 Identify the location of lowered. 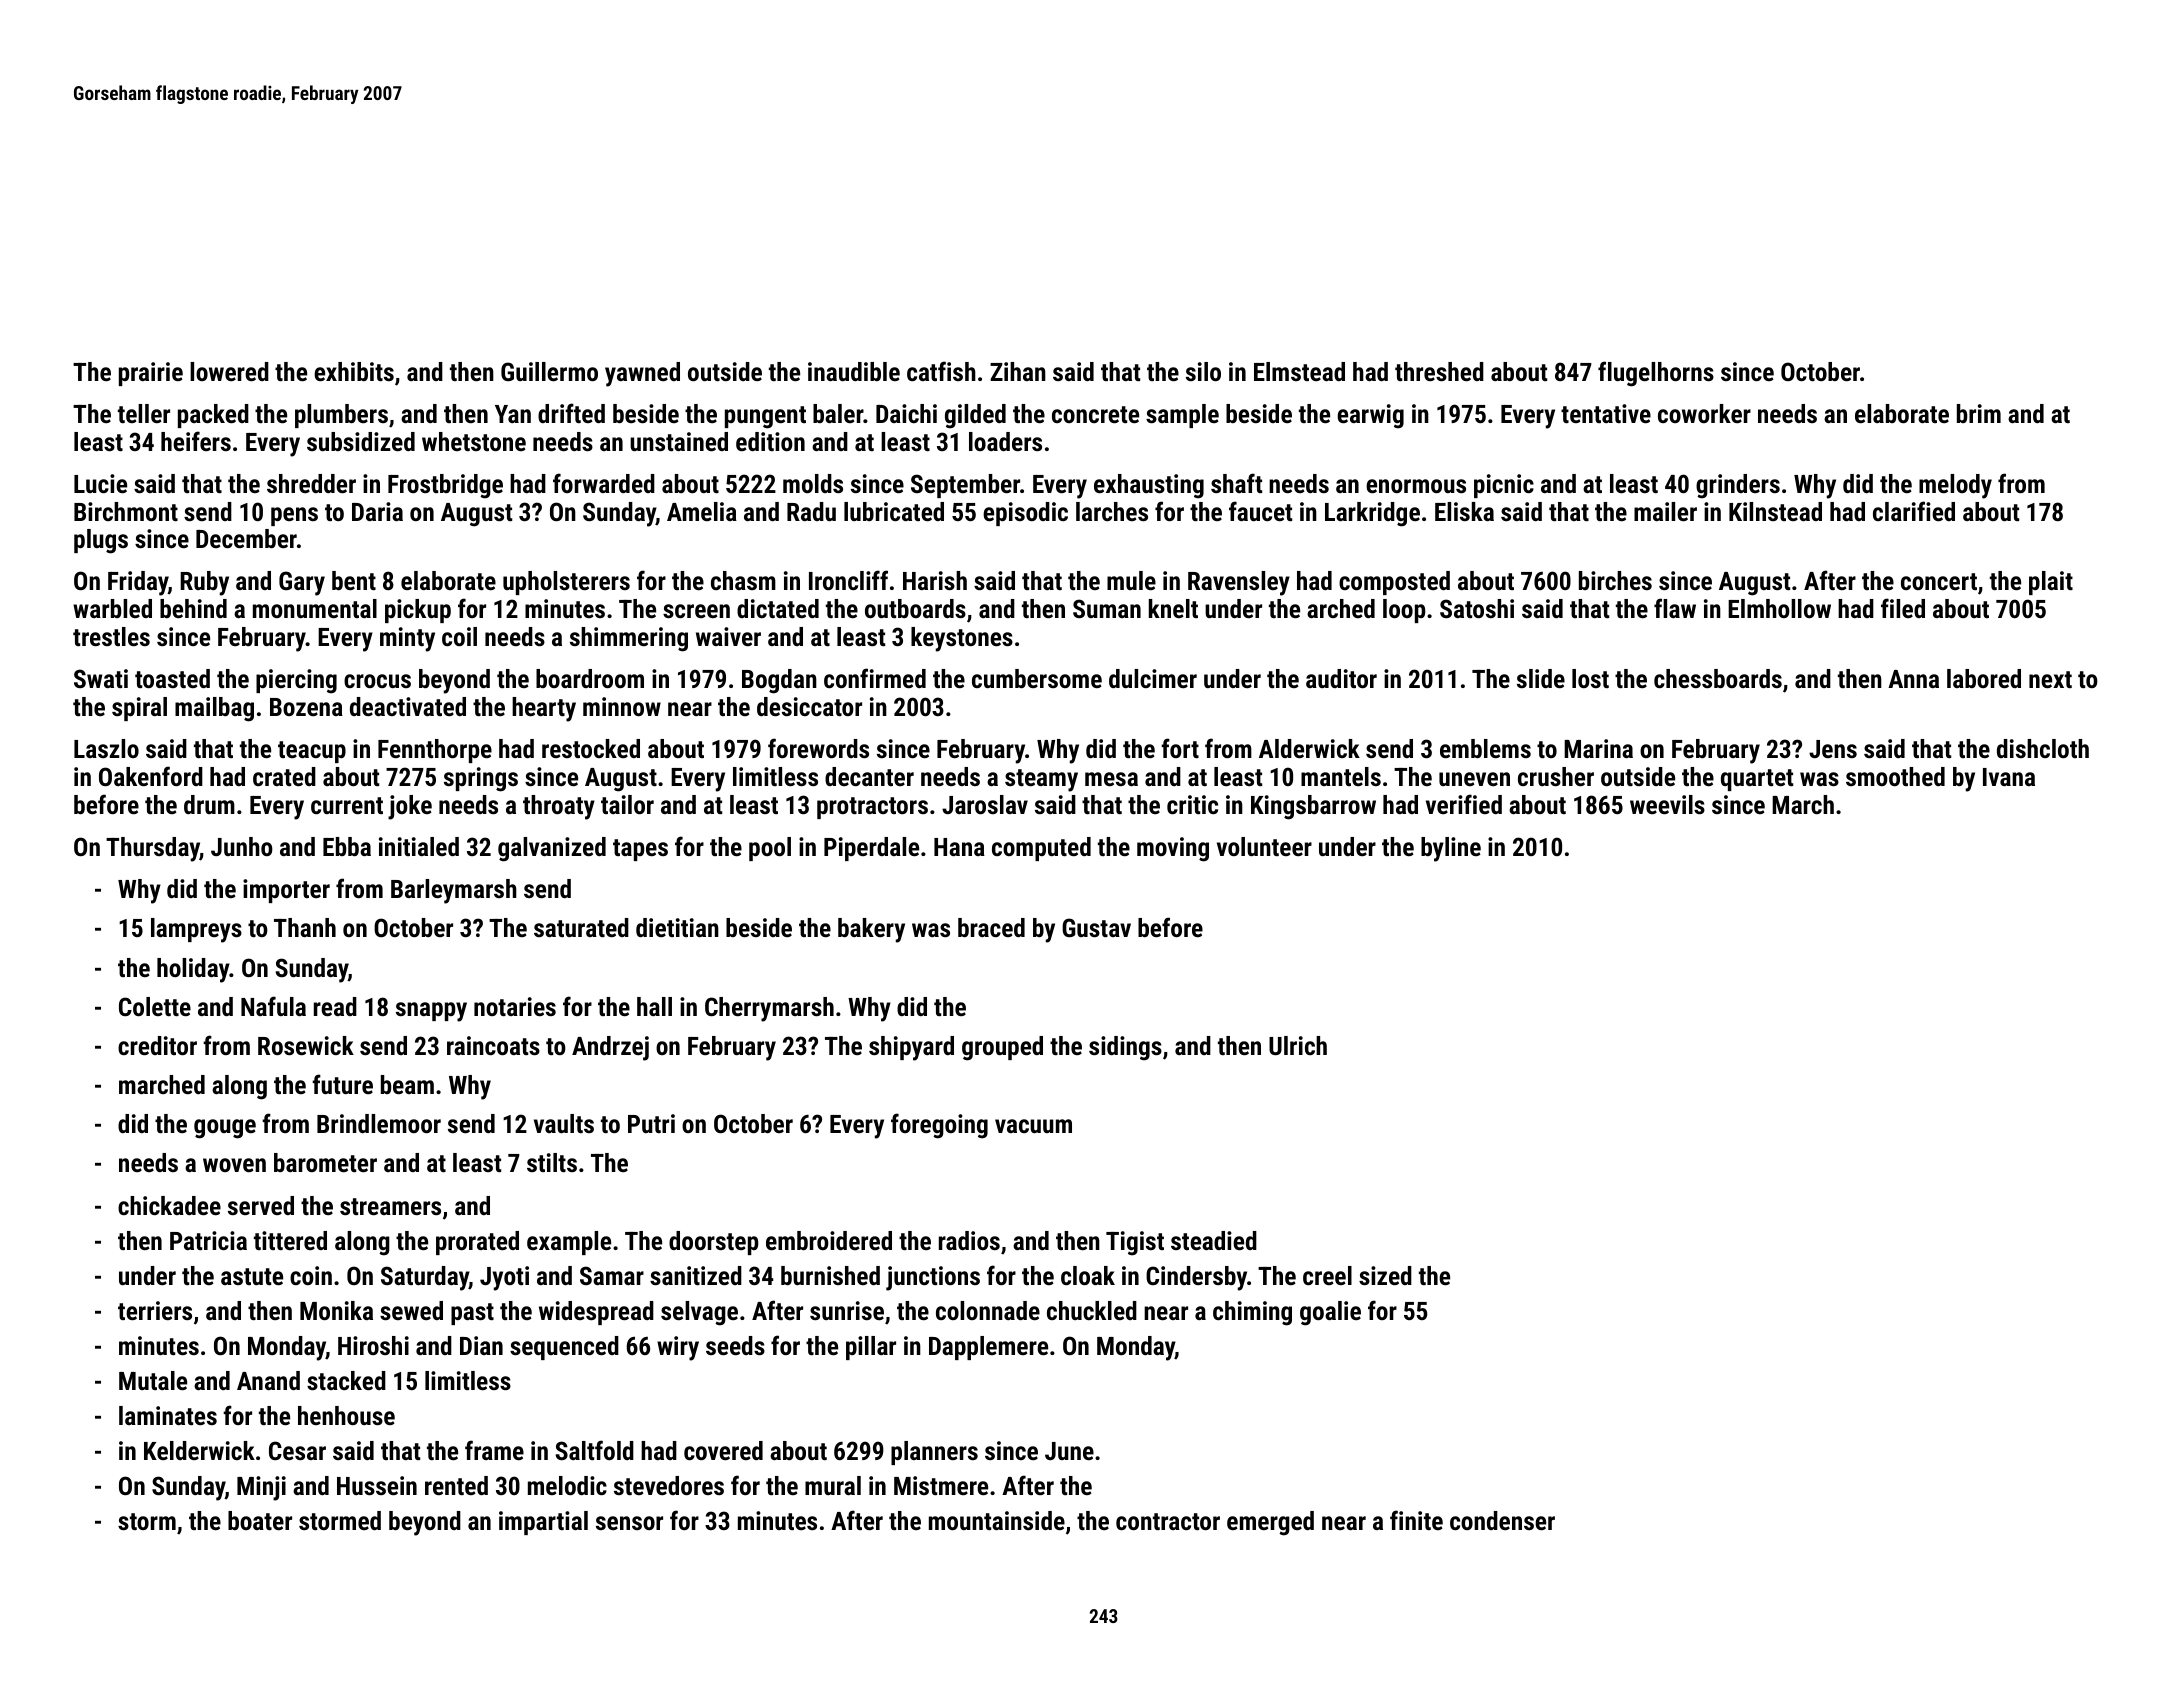
(229, 371).
